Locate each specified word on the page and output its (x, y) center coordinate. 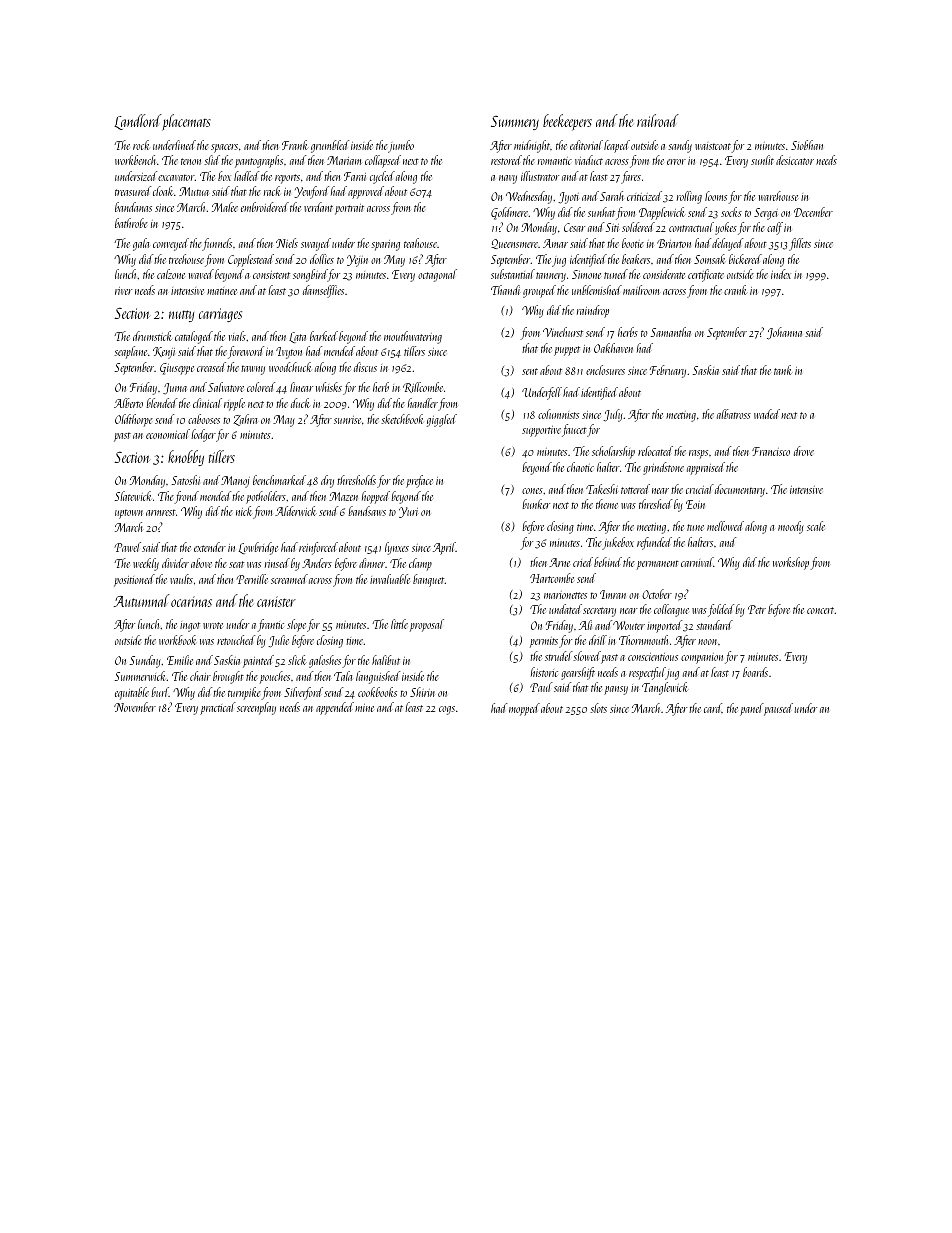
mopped (524, 709)
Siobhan (807, 145)
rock (141, 145)
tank (783, 370)
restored (506, 160)
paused (778, 709)
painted (258, 661)
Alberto (128, 403)
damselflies (323, 291)
